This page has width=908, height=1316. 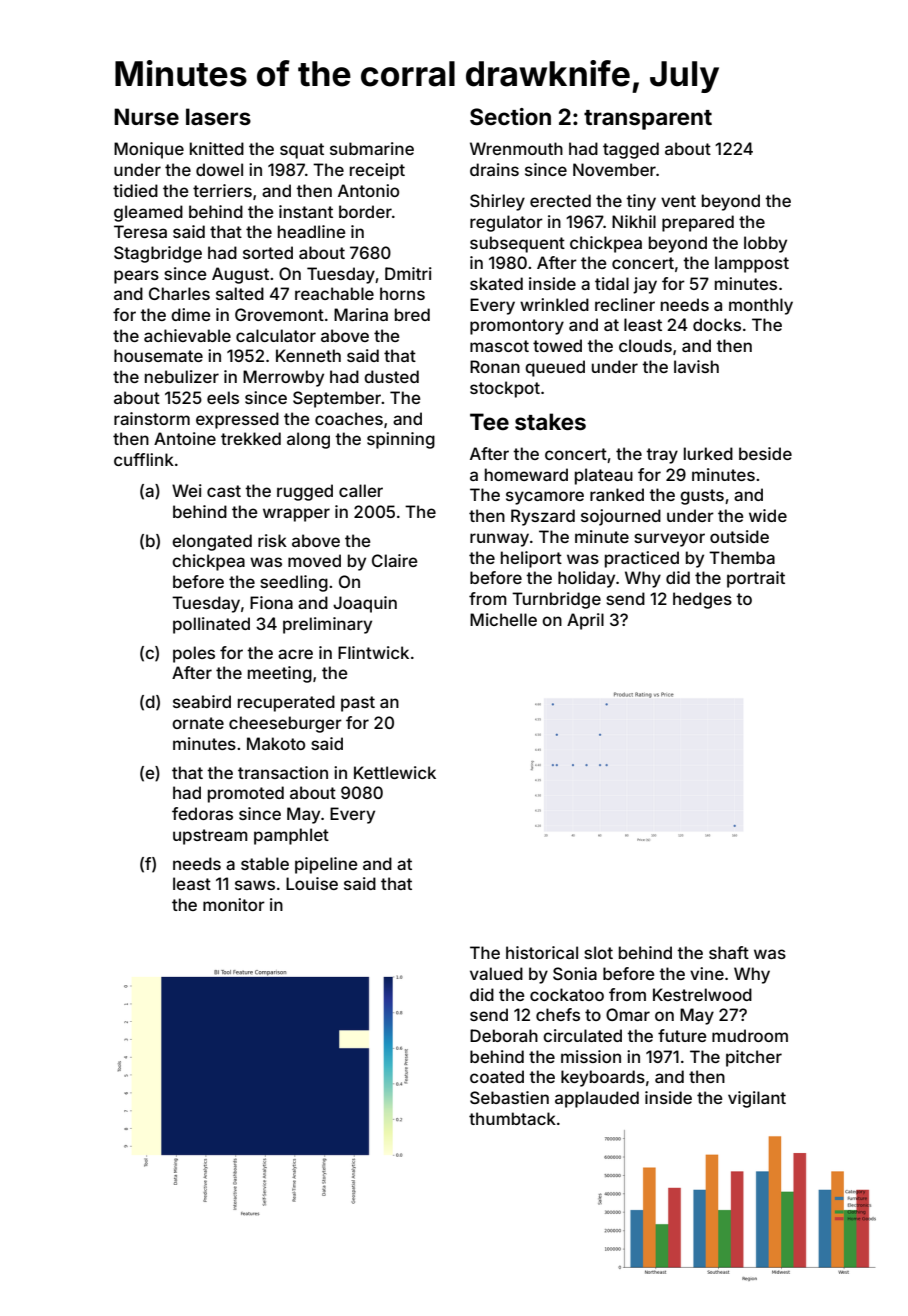 What do you see at coordinates (648, 120) in the page?
I see `transparent` at bounding box center [648, 120].
